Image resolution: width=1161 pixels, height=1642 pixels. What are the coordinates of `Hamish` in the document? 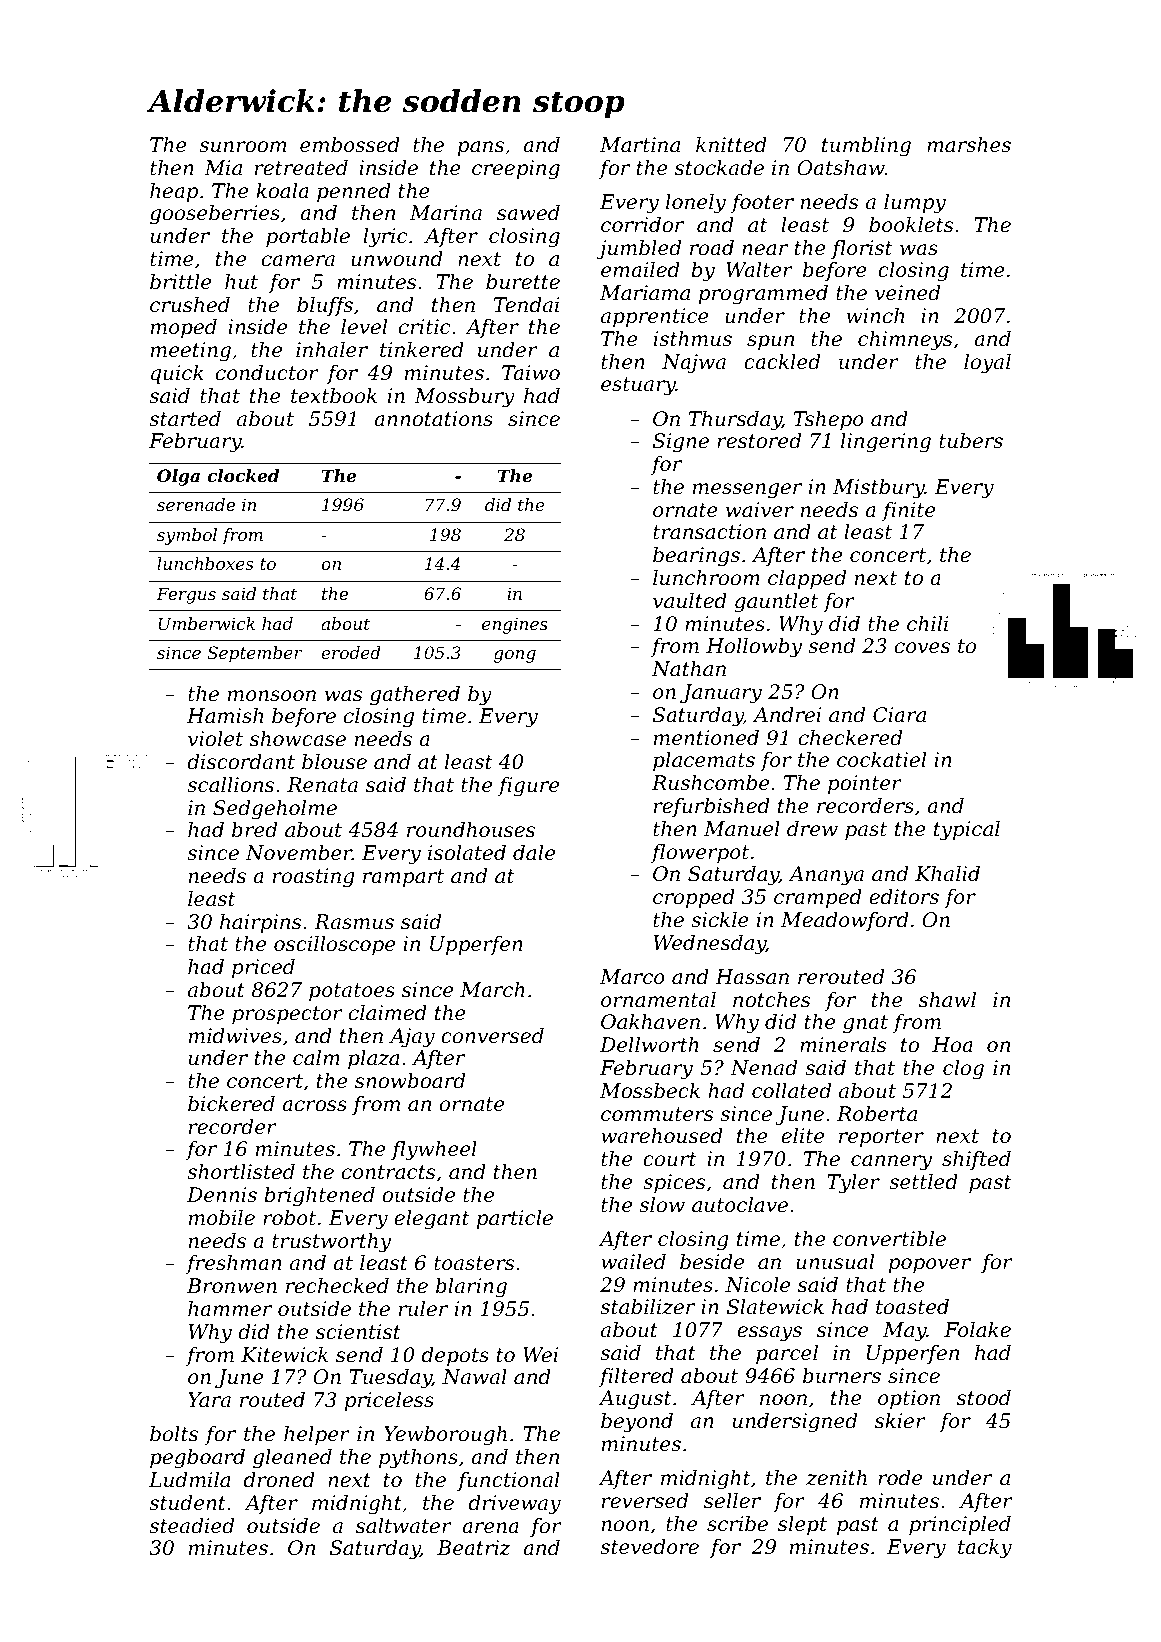 It's located at (225, 716).
